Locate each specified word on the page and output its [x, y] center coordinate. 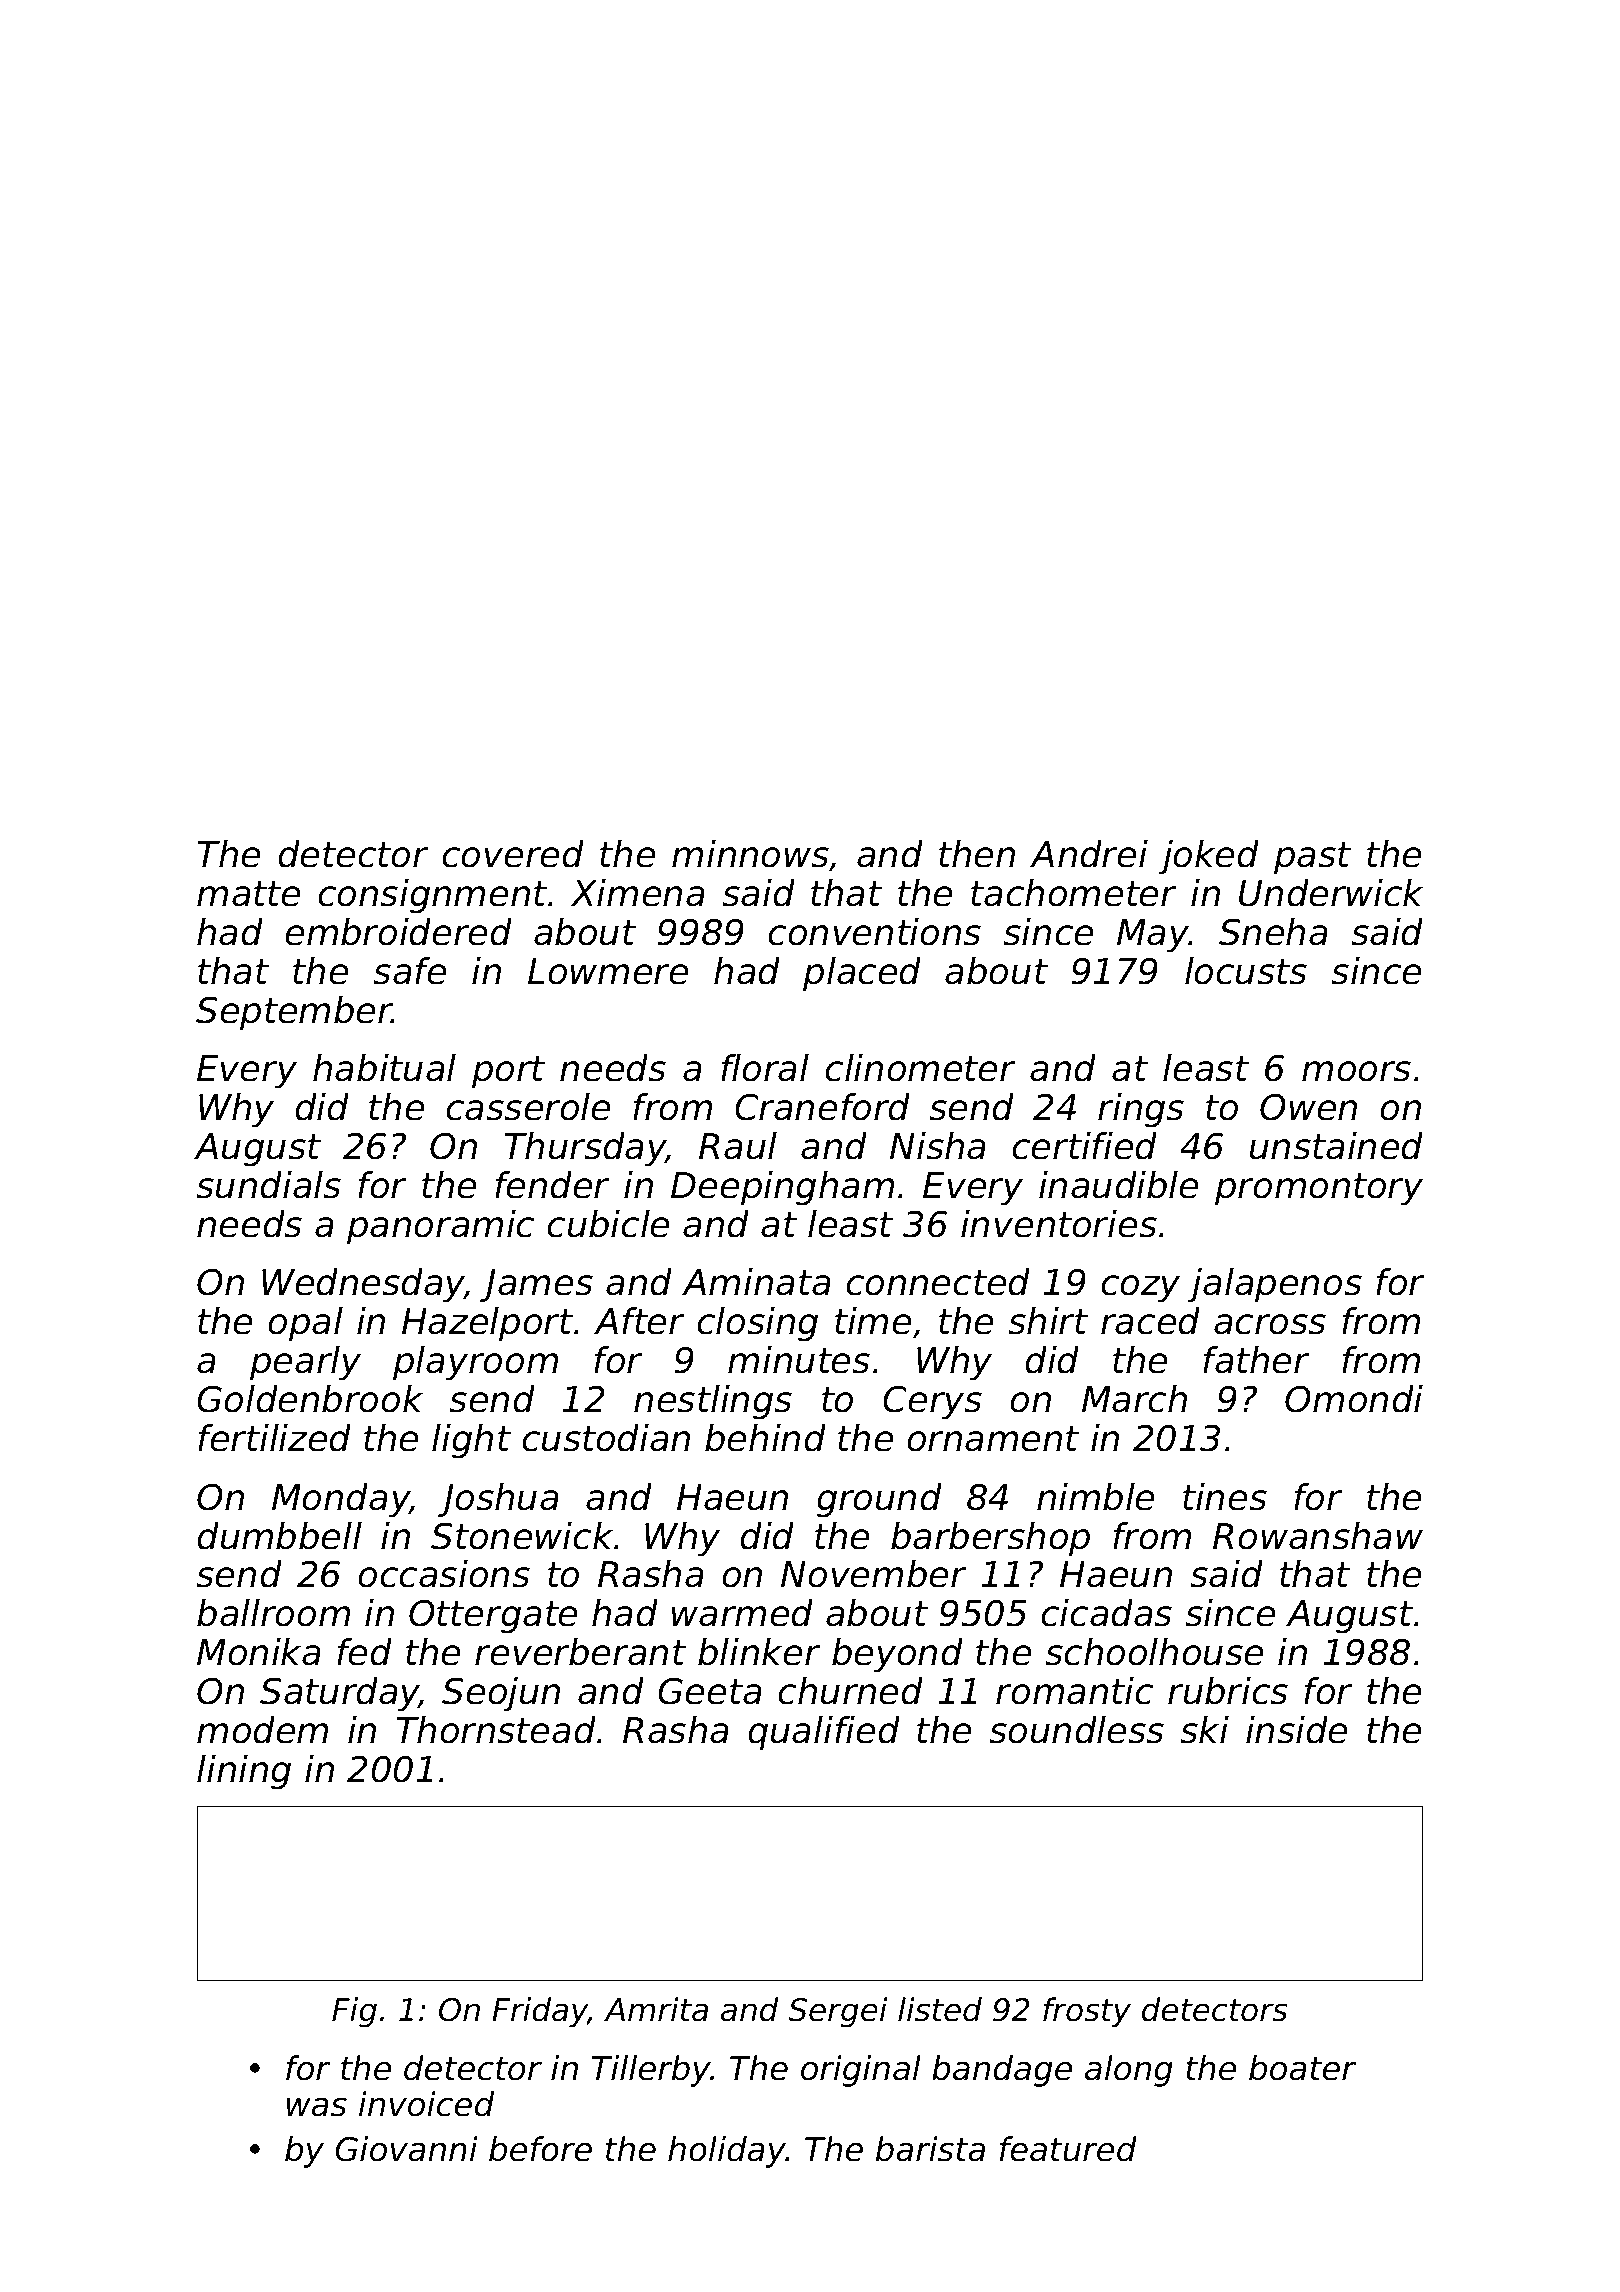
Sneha [1273, 932]
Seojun [501, 1694]
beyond [897, 1655]
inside [1296, 1730]
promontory [1319, 1189]
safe [409, 971]
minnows [751, 855]
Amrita [656, 2009]
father [1256, 1360]
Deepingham [782, 1188]
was [317, 2107]
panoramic [440, 1227]
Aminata [756, 1282]
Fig [354, 2012]
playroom [475, 1363]
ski [1204, 1730]
